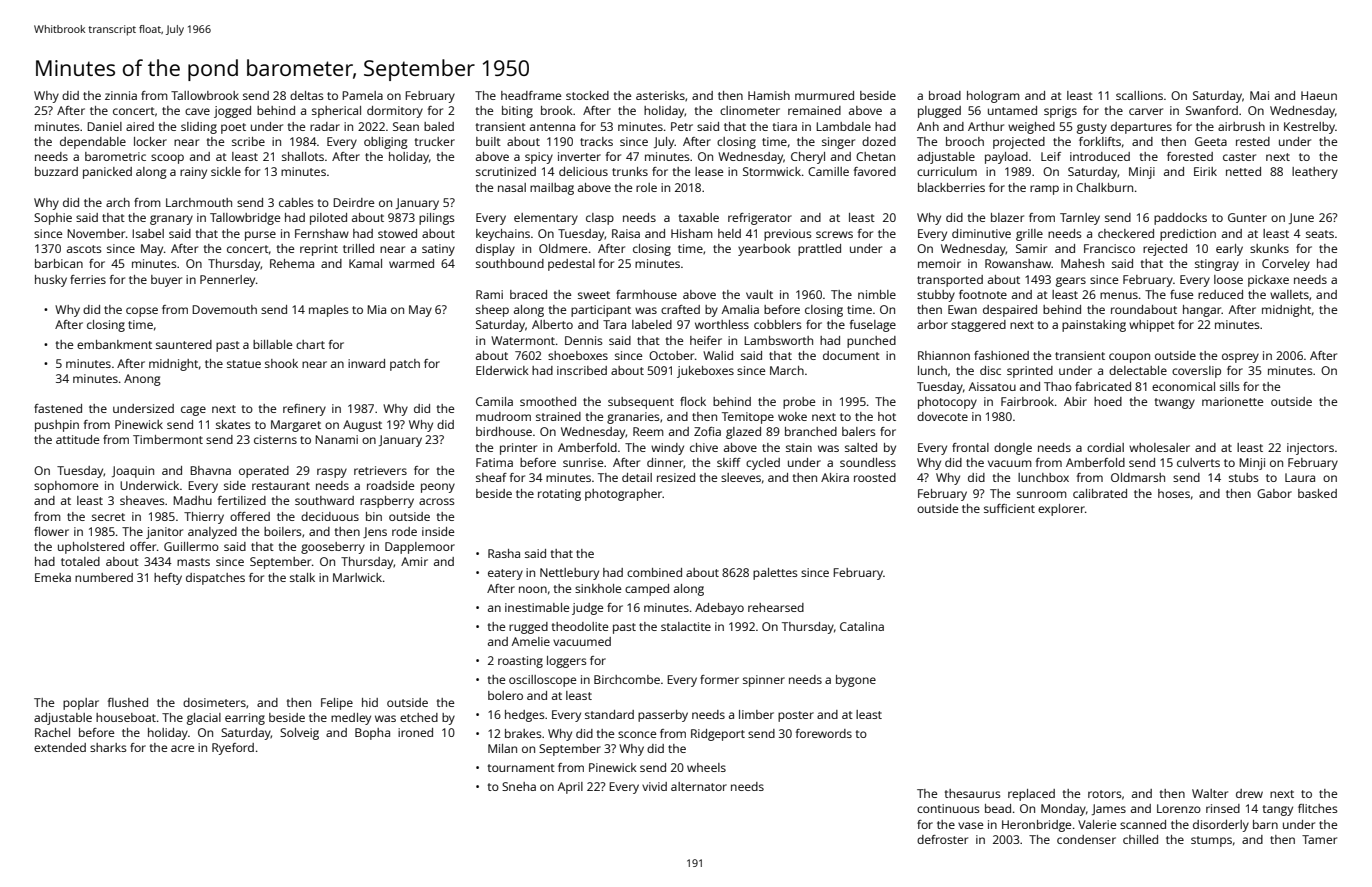 This document has width=1372, height=887. I want to click on Daniel, so click(104, 126).
